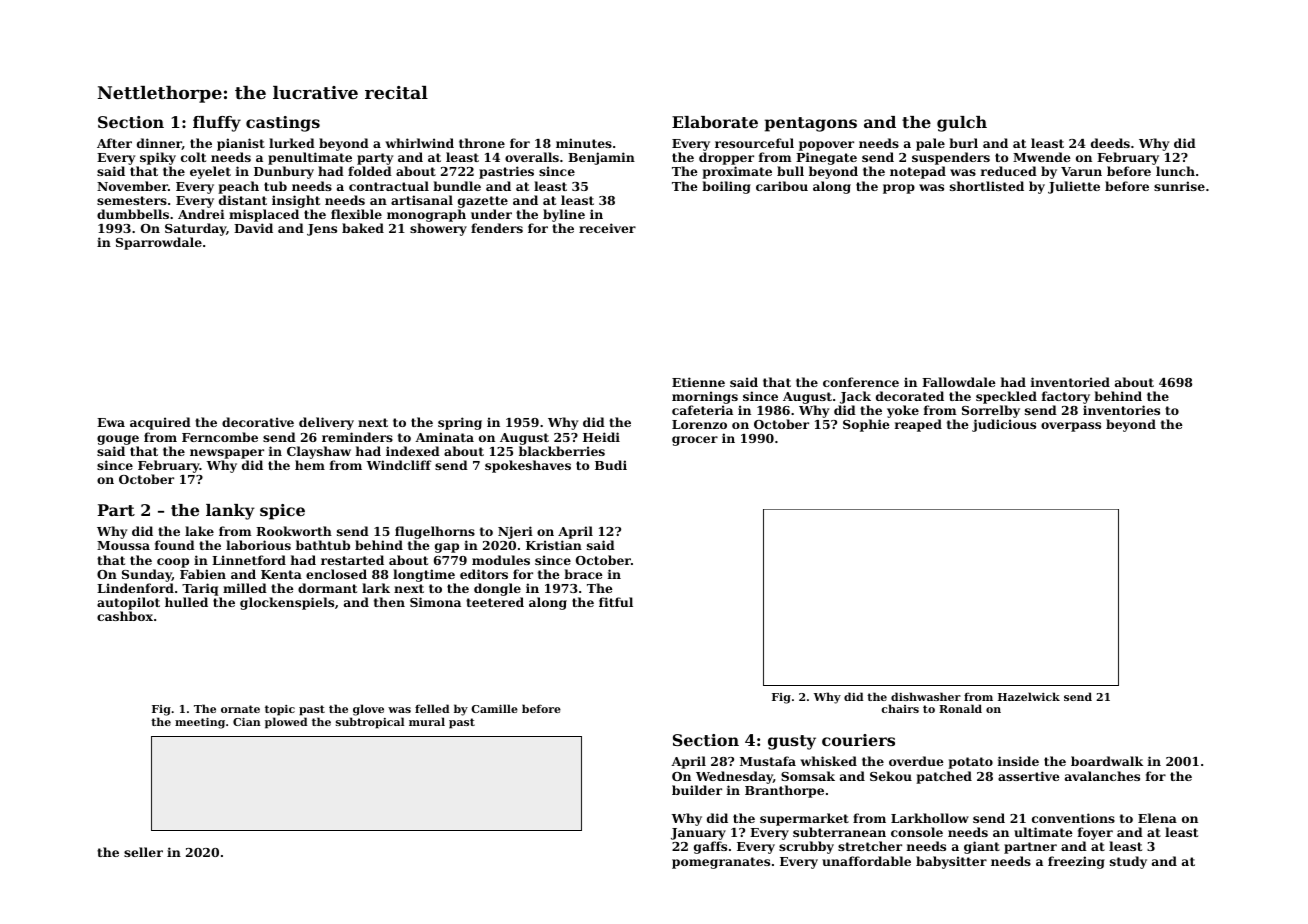 The width and height of the image is (1308, 924). Describe the element at coordinates (1009, 171) in the image. I see `reduced` at that location.
